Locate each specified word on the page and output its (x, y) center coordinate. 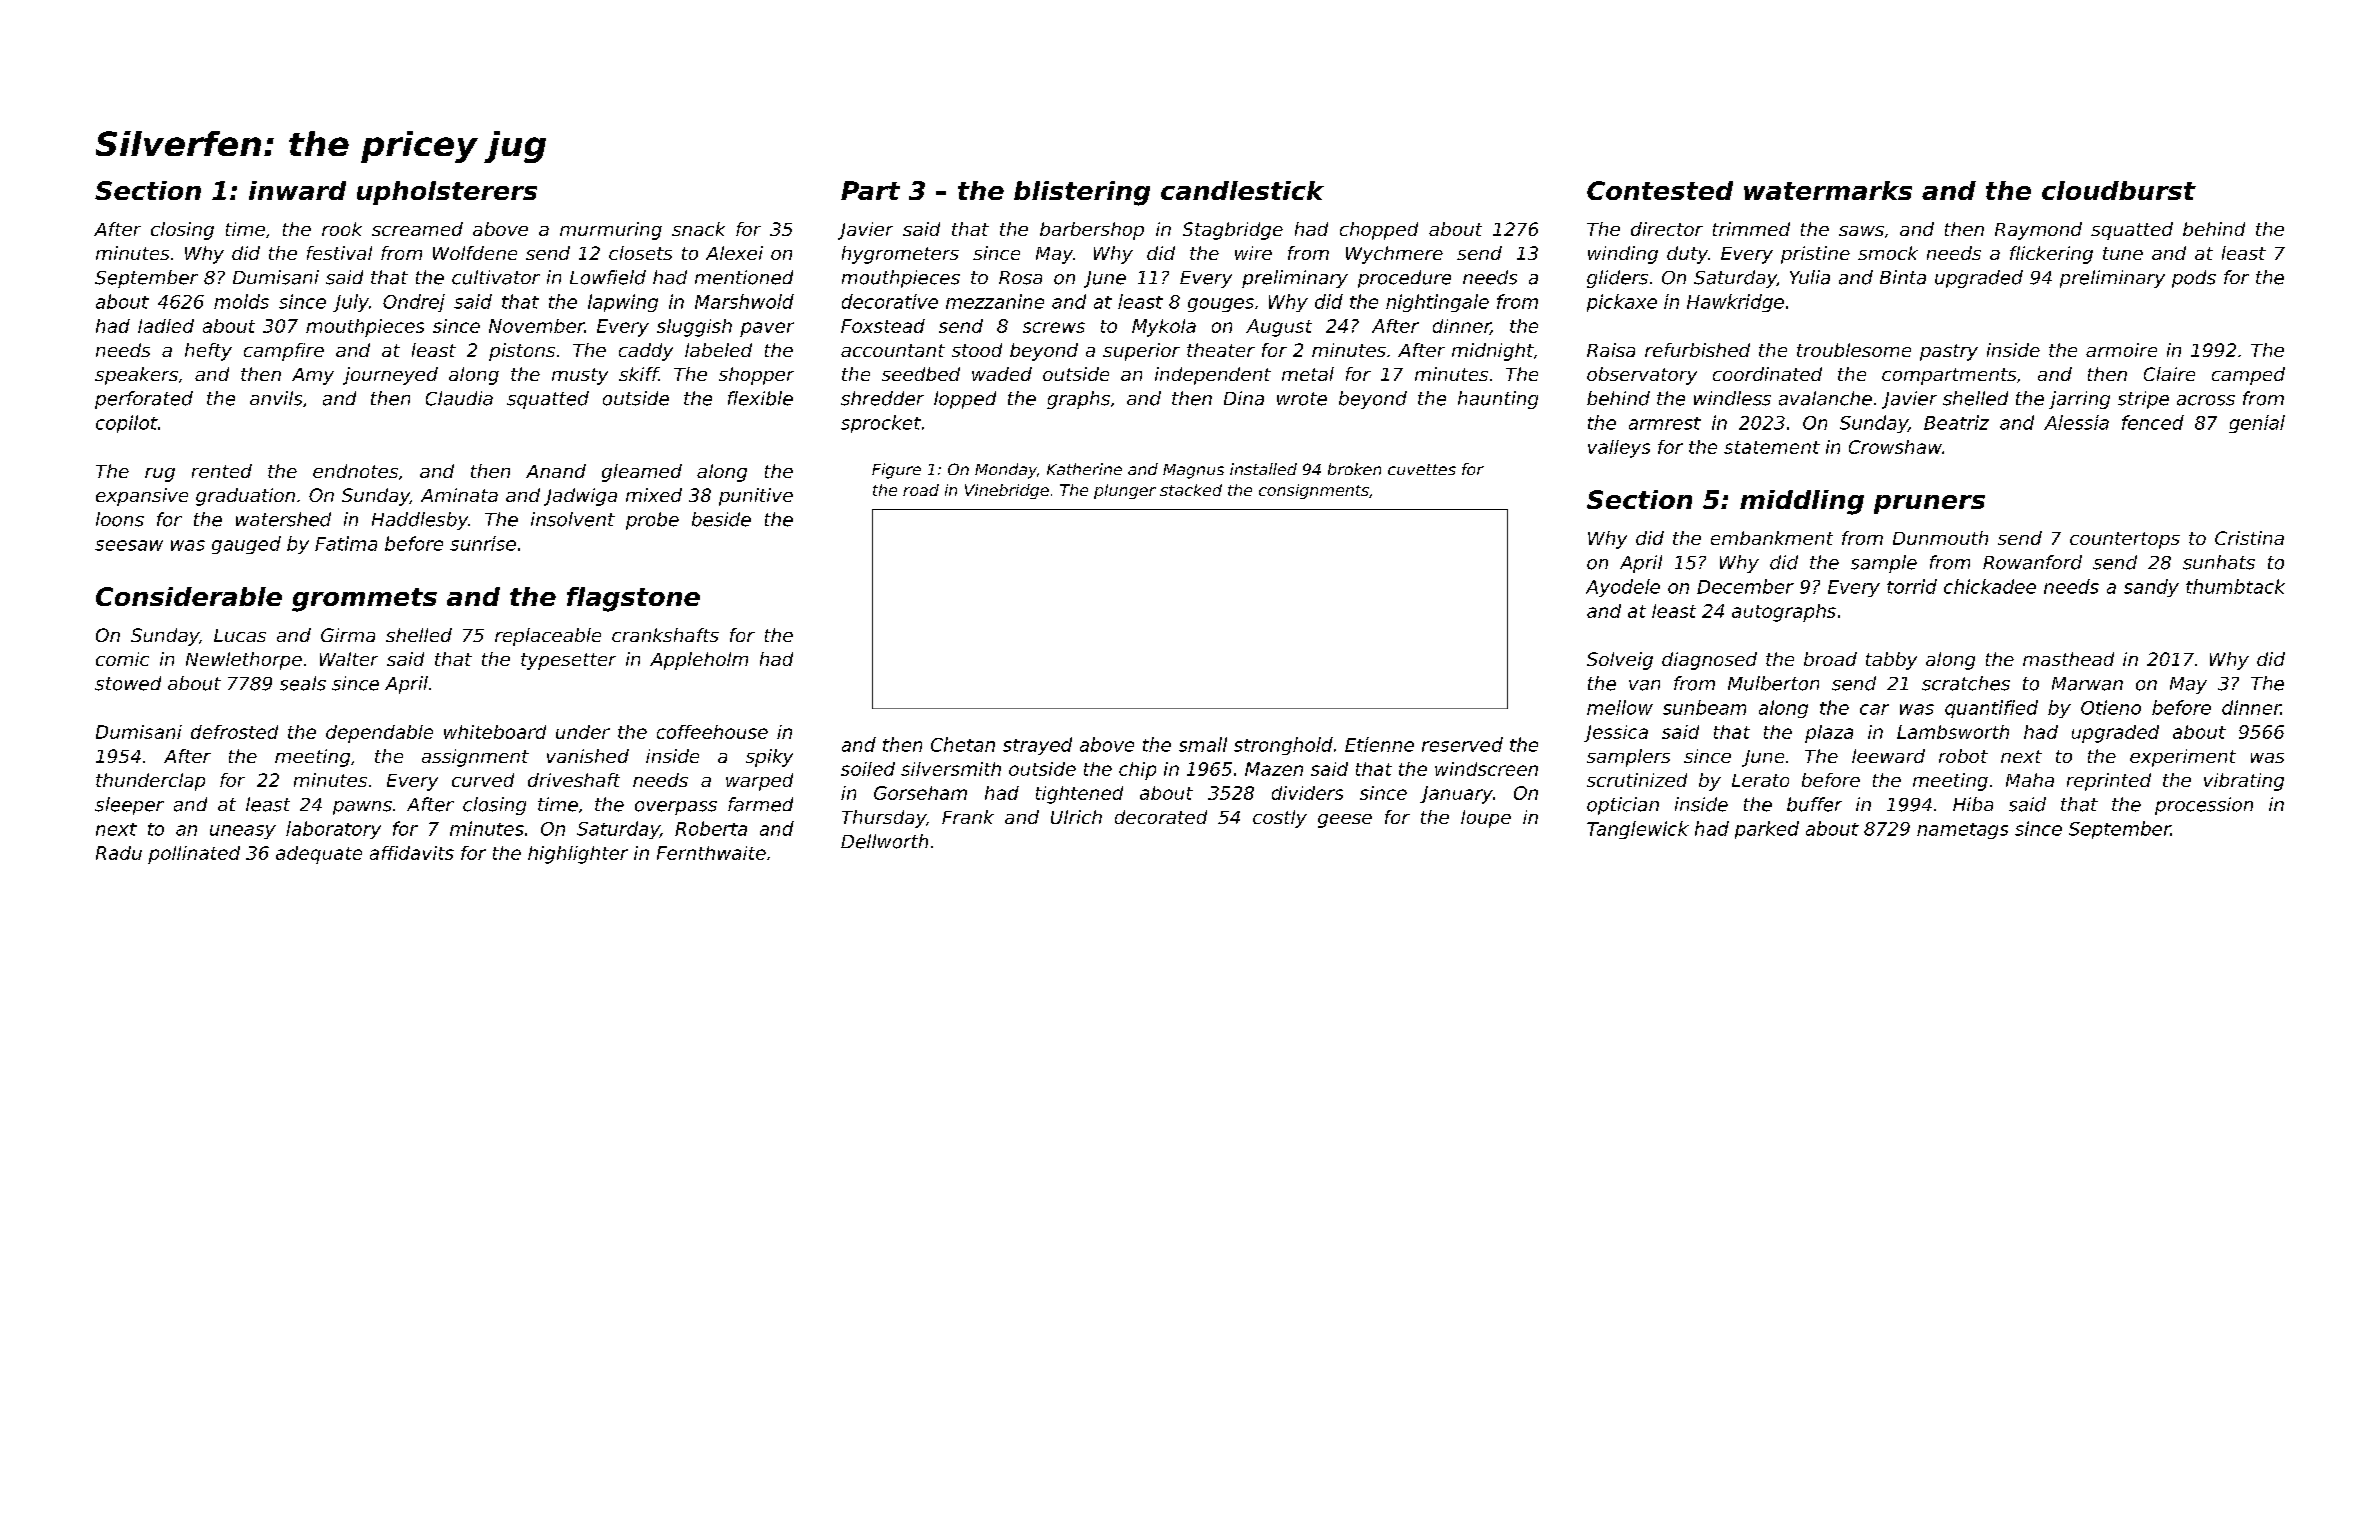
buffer (1814, 804)
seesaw (129, 545)
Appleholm (699, 661)
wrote (1302, 399)
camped (2248, 376)
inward (297, 190)
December (1745, 586)
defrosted (234, 732)
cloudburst (2119, 190)
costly (1280, 819)
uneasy (243, 832)
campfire (284, 352)
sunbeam (1704, 707)
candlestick (1242, 190)
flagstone (633, 599)
